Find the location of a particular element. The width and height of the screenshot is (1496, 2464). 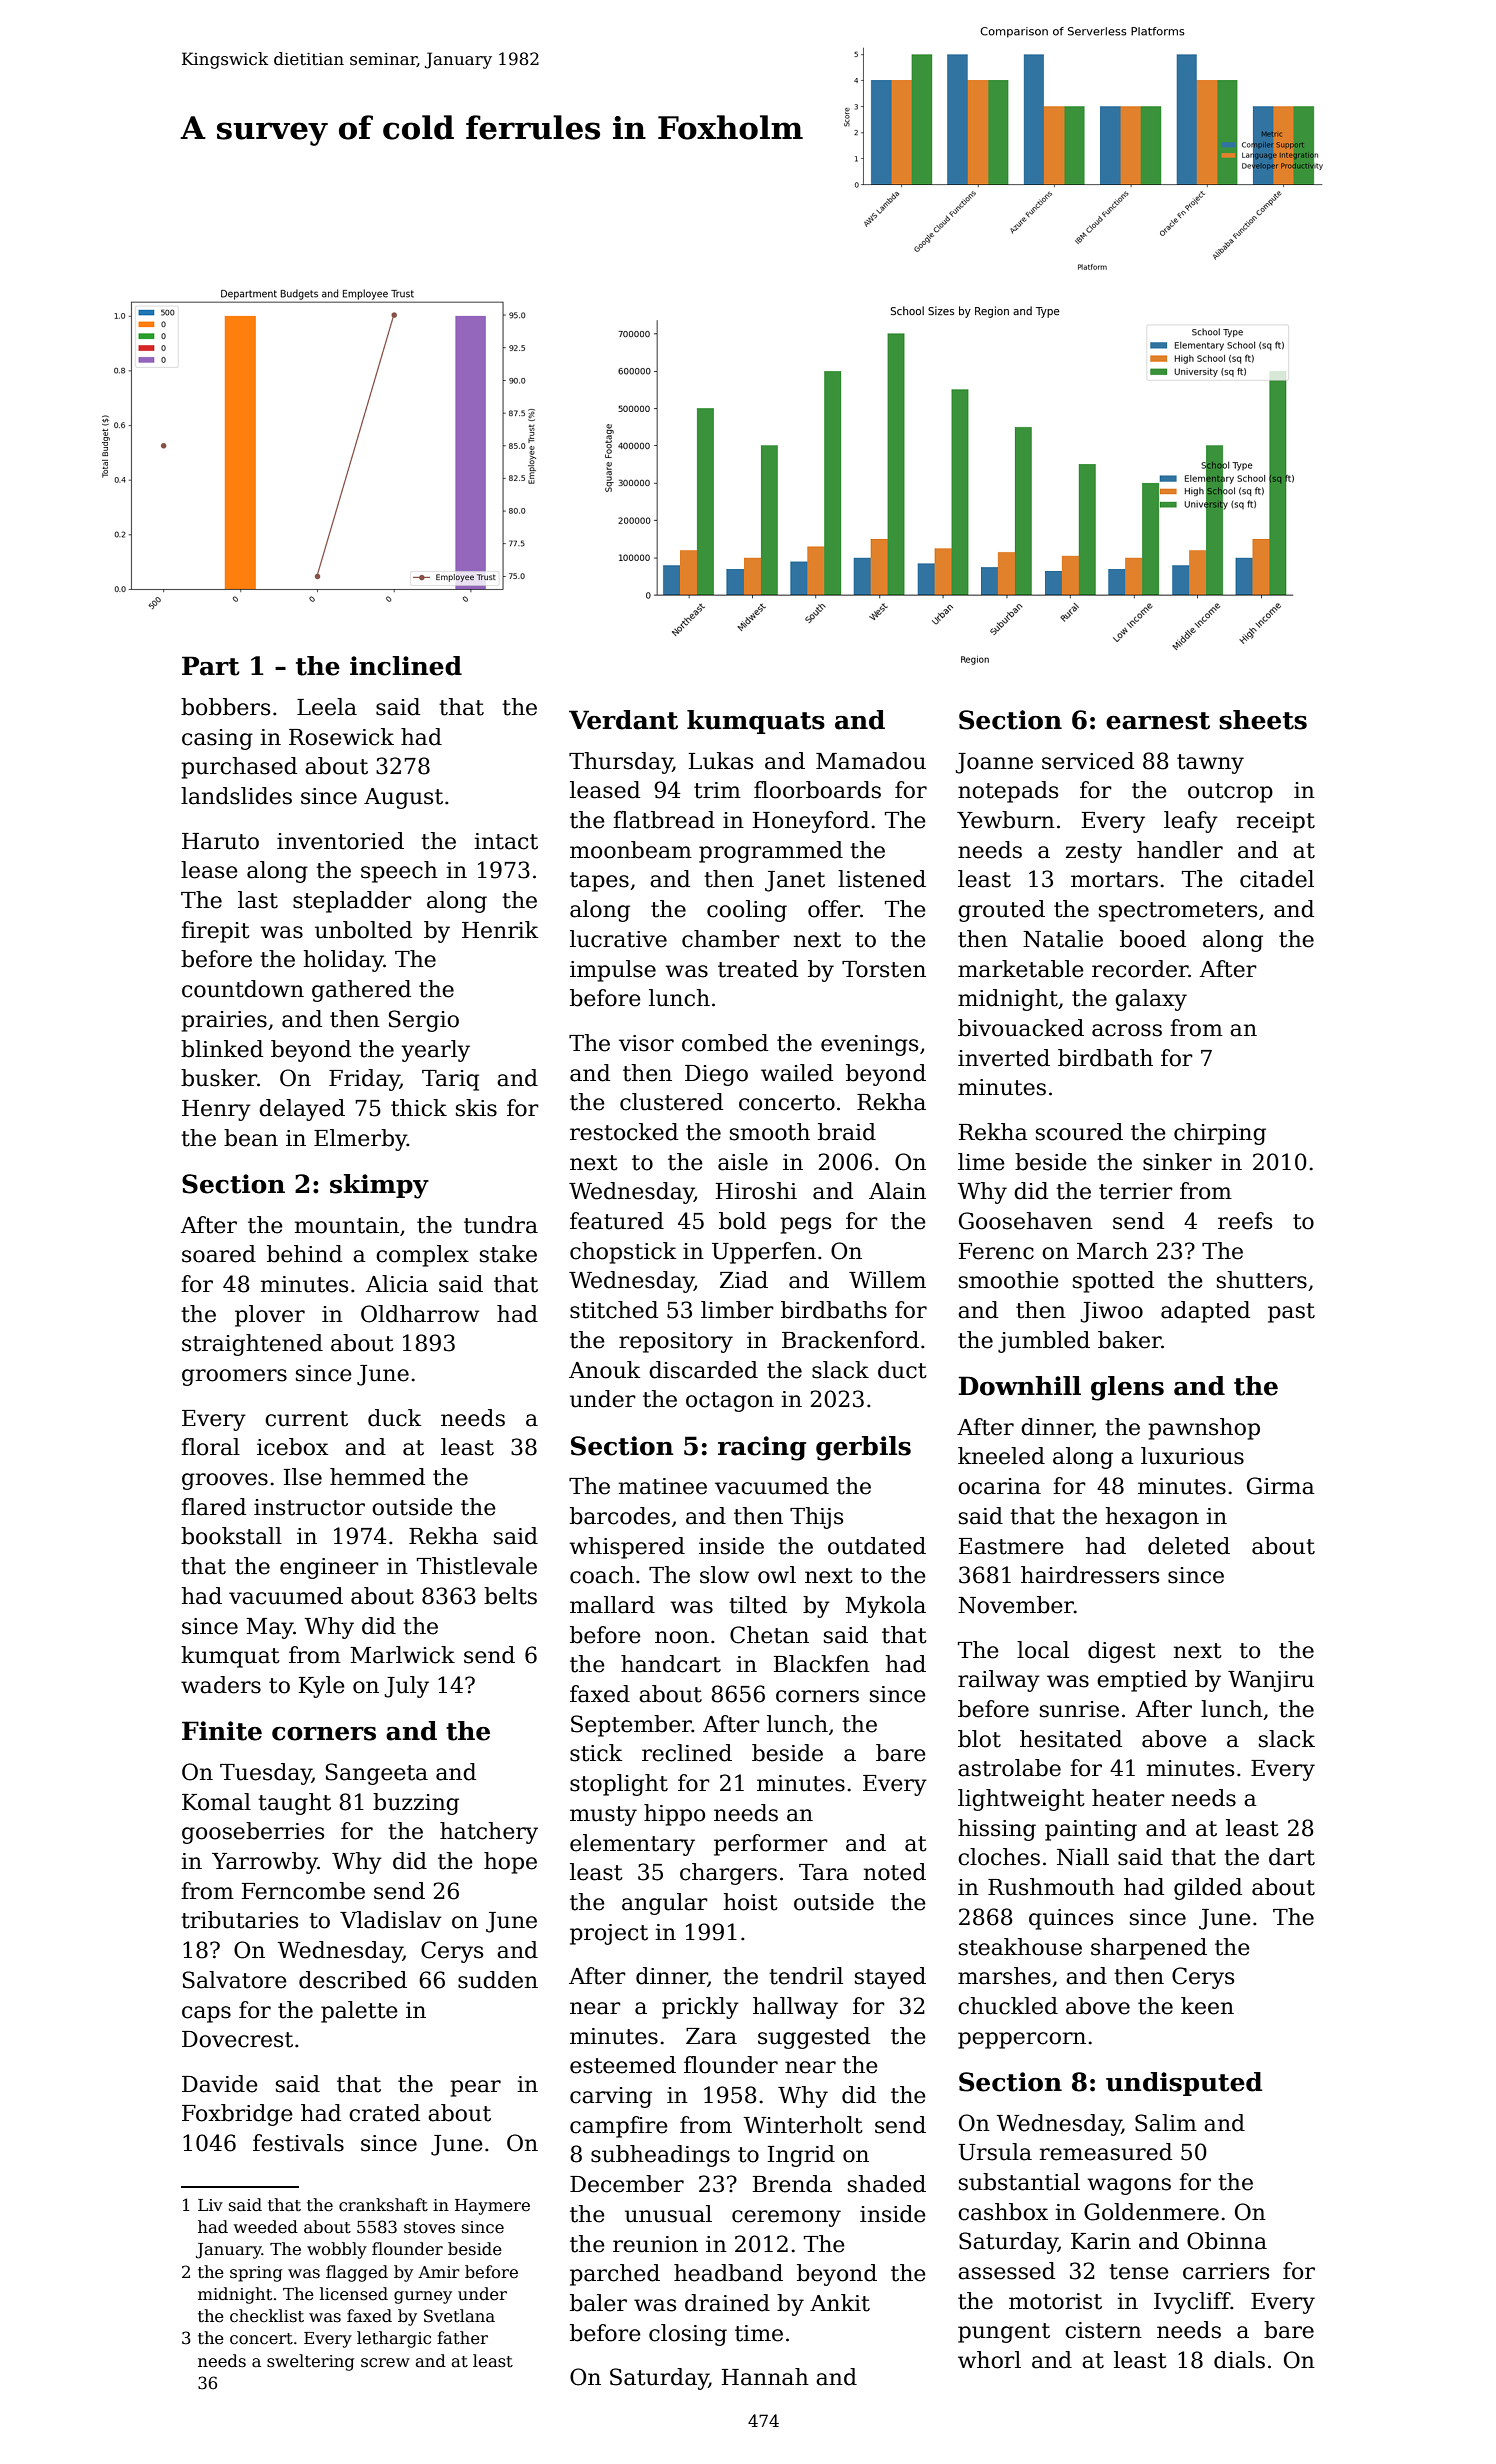

gilded is located at coordinates (1208, 1889).
